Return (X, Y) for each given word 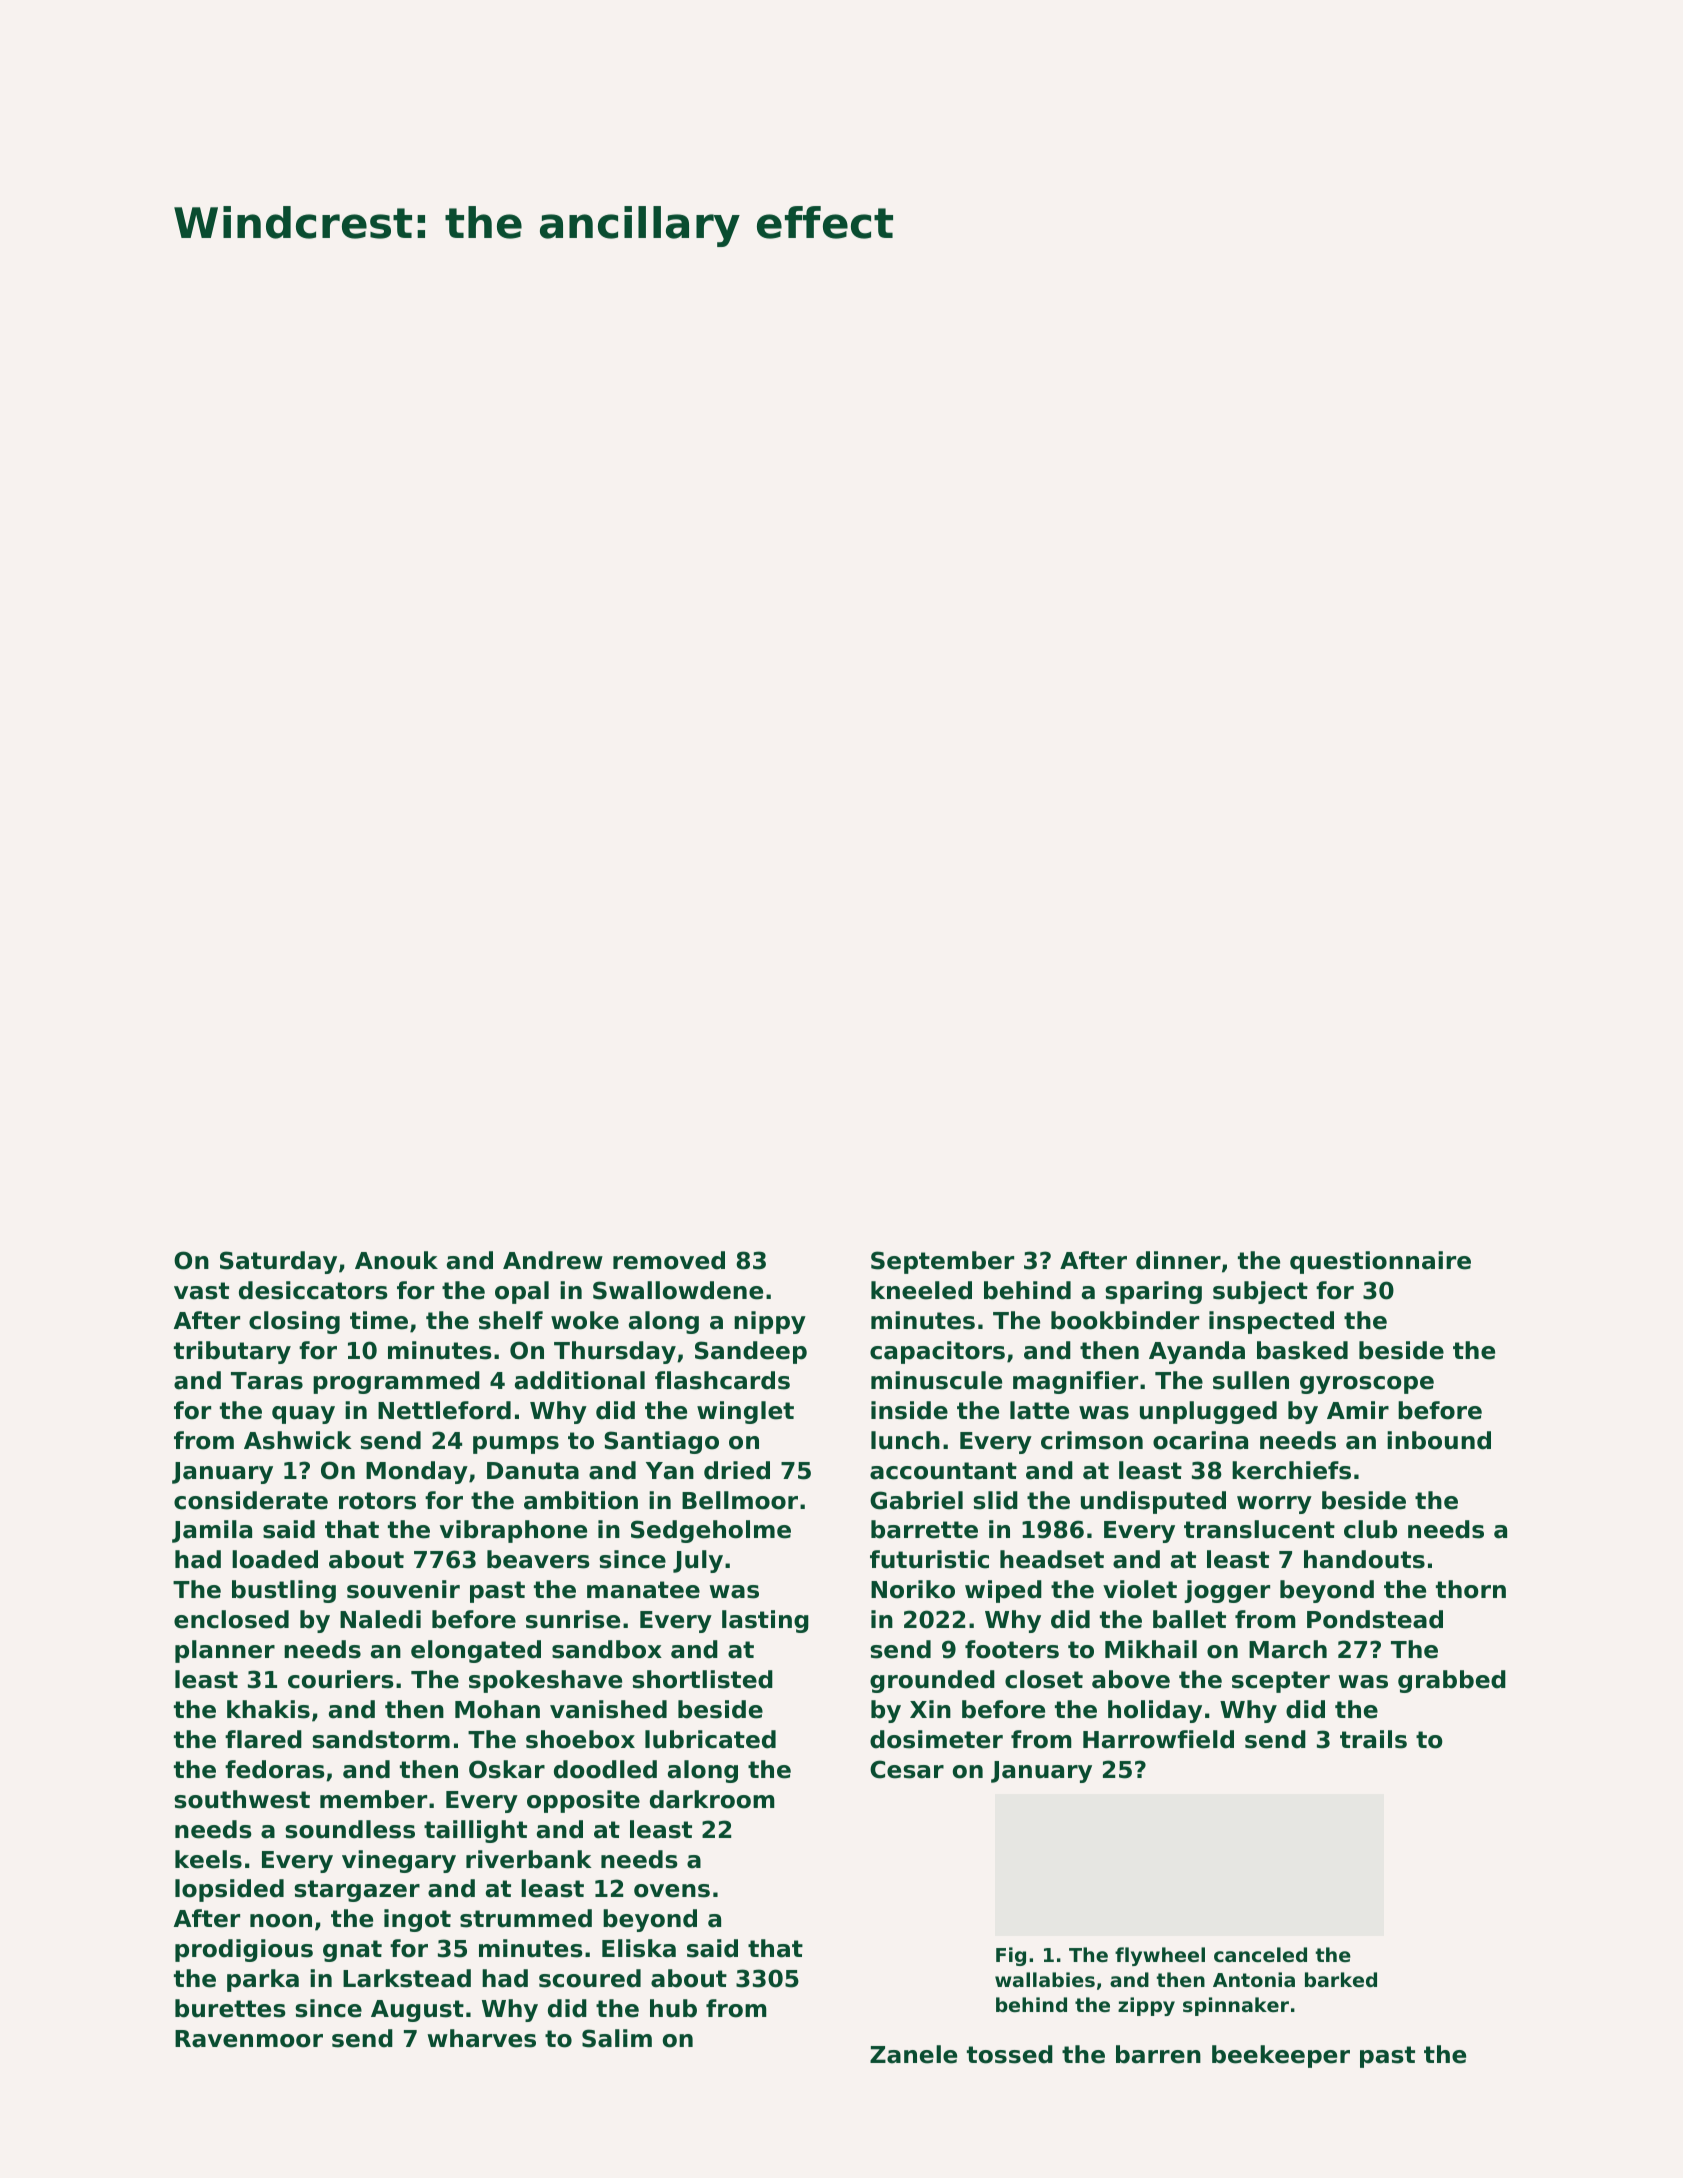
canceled (1260, 1954)
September (942, 1262)
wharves (481, 2038)
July (698, 1561)
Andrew (553, 1260)
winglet (745, 1412)
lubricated (710, 1739)
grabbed (1452, 1681)
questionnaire (1380, 1262)
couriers (341, 1679)
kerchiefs (1291, 1470)
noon (281, 1921)
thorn (1471, 1589)
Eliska (639, 1948)
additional (580, 1380)
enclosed (231, 1619)
